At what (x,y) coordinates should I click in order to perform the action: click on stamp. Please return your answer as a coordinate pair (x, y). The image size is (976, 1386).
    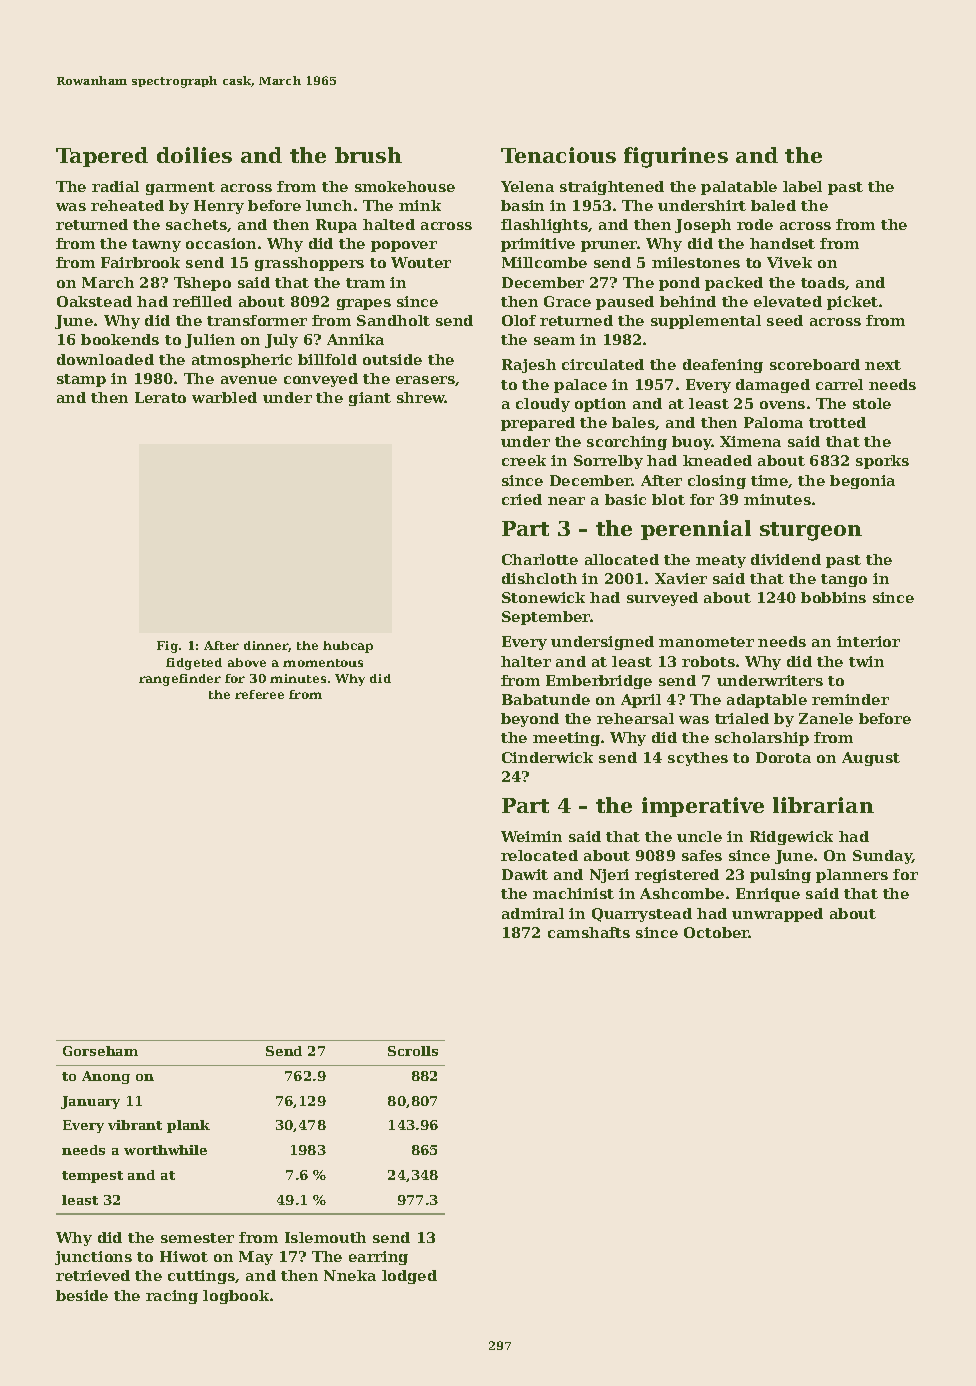
    Looking at the image, I should click on (81, 380).
